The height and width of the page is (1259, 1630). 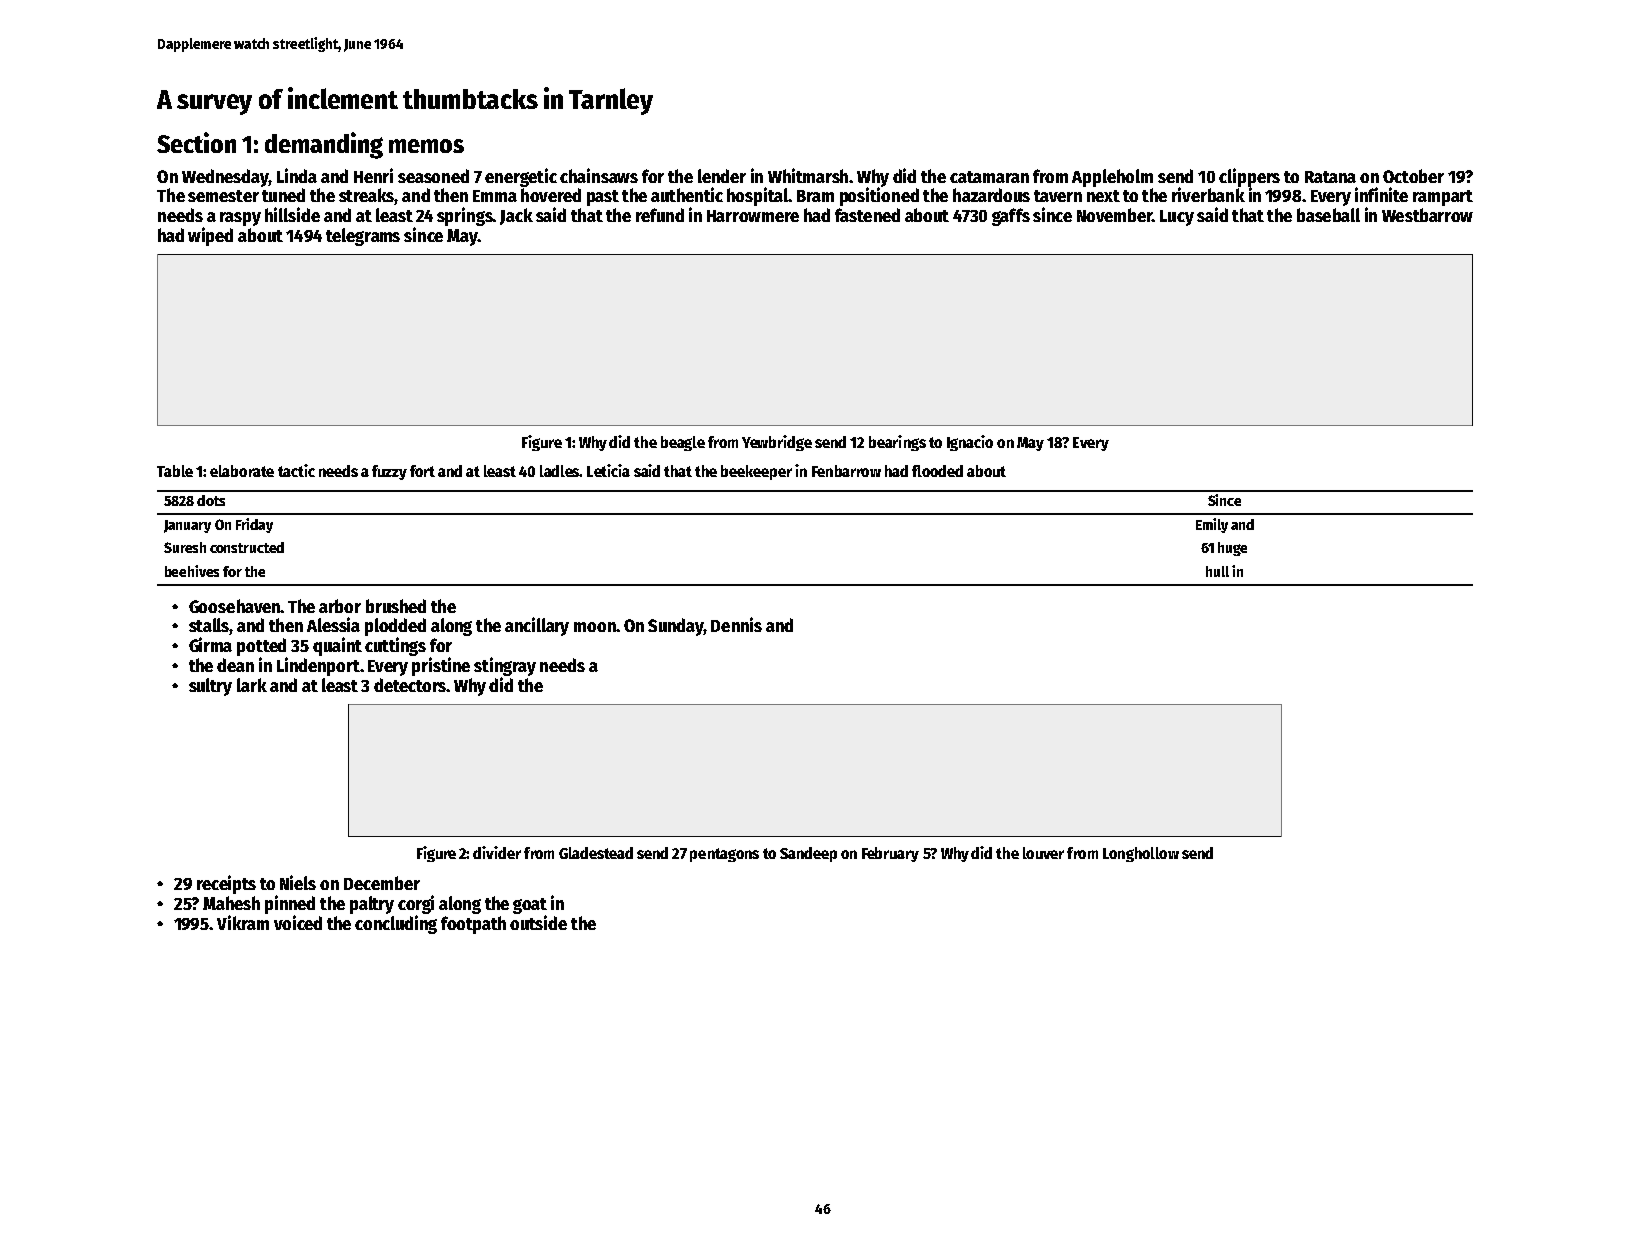 I want to click on Lucy, so click(x=1177, y=218).
